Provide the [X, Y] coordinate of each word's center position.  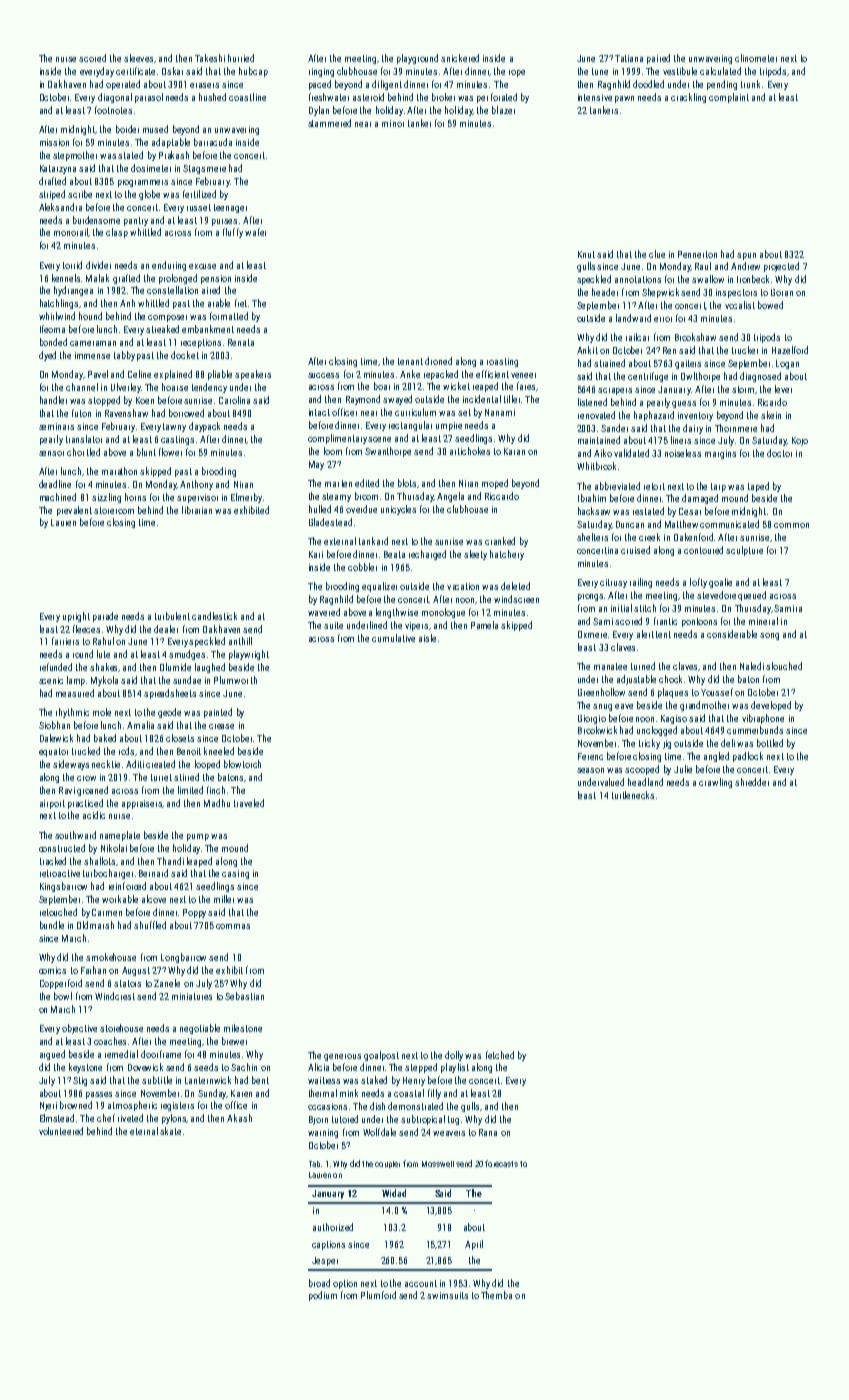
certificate [135, 71]
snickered [460, 58]
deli [728, 743]
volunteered [61, 1131]
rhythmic [72, 713]
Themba [496, 1295]
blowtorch [242, 764]
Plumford [378, 1295]
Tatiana [629, 58]
